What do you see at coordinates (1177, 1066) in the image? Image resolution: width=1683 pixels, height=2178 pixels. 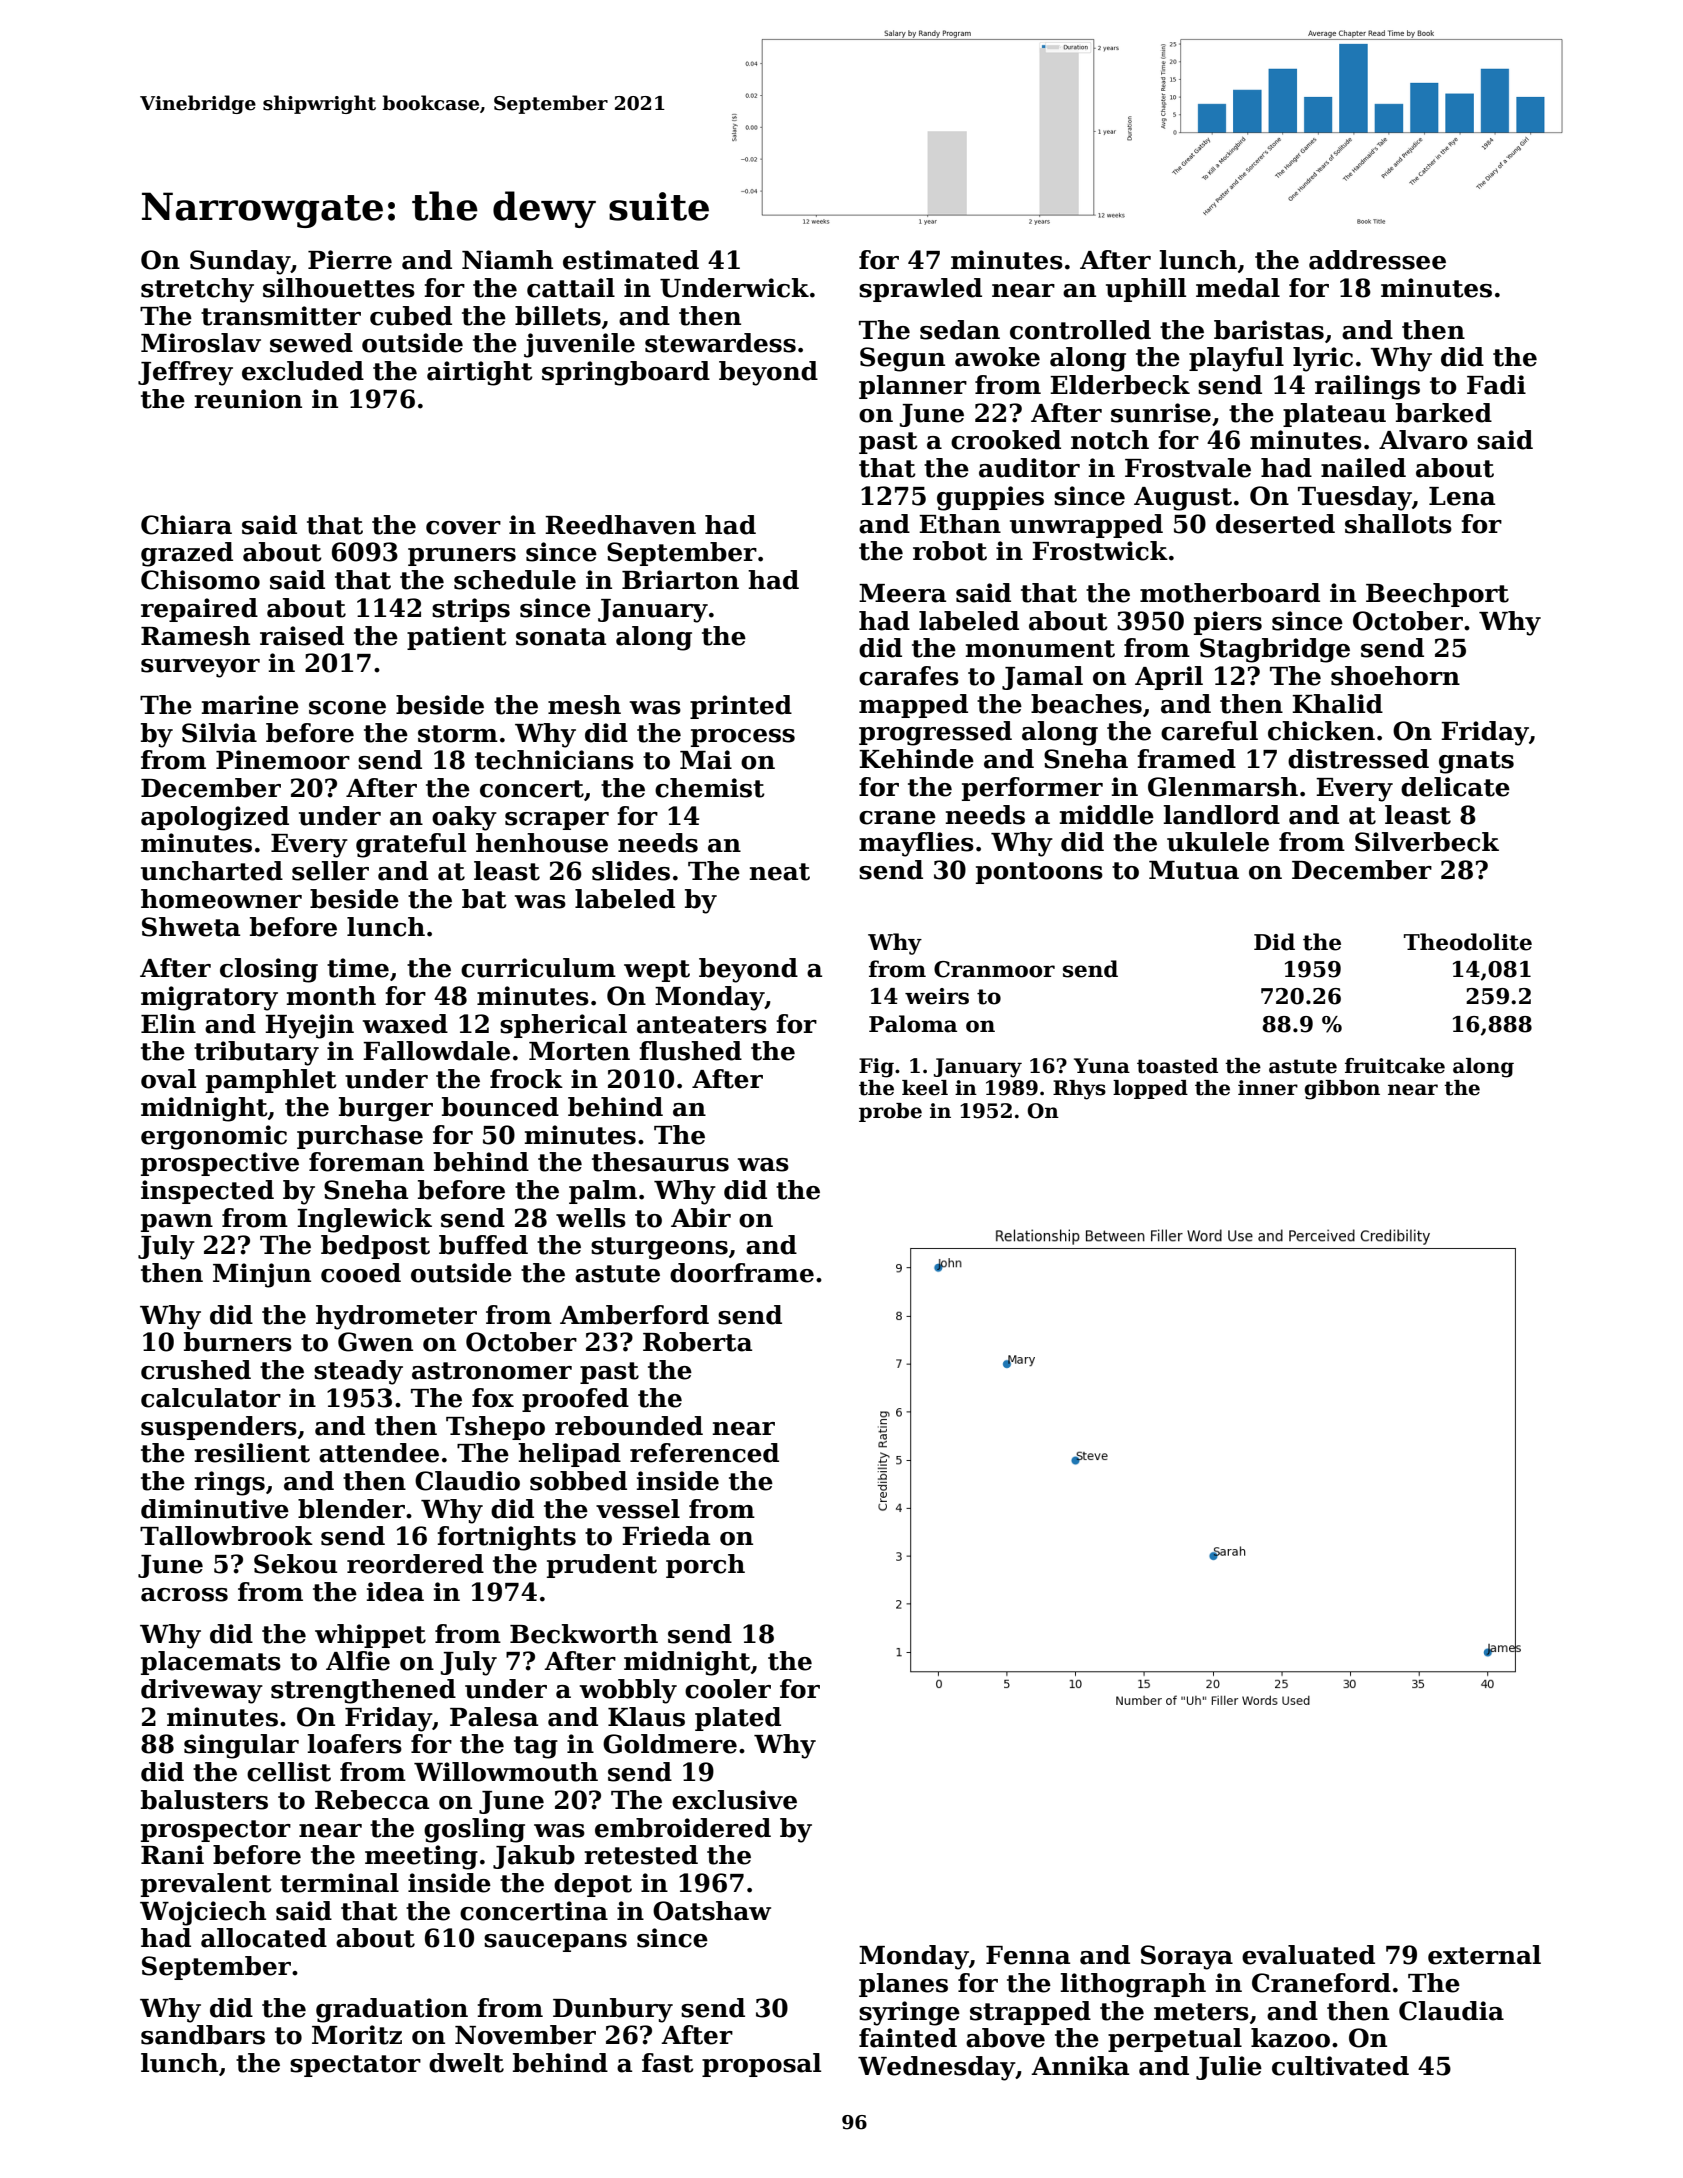 I see `toasted` at bounding box center [1177, 1066].
